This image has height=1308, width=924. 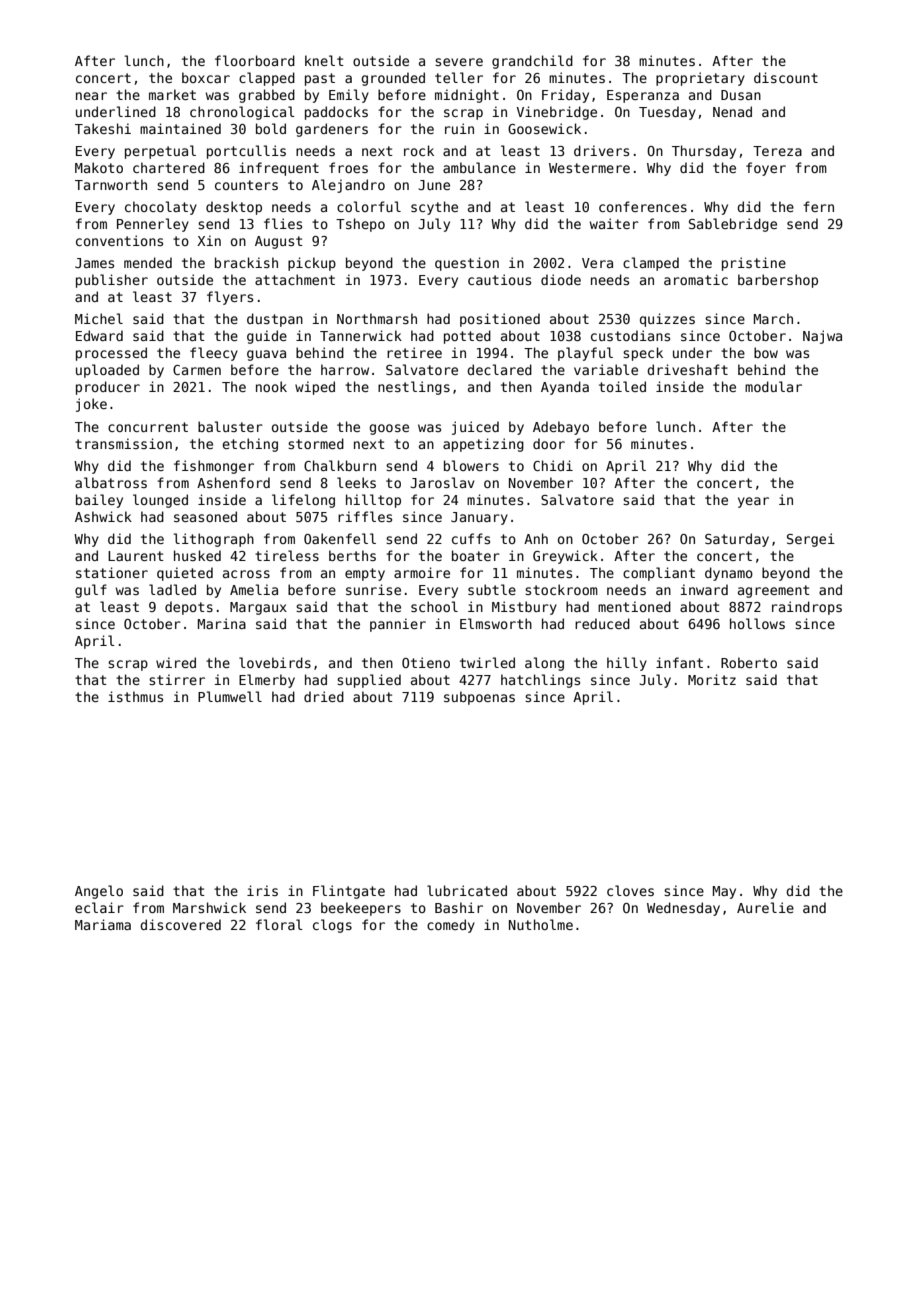 I want to click on severe, so click(x=459, y=62).
